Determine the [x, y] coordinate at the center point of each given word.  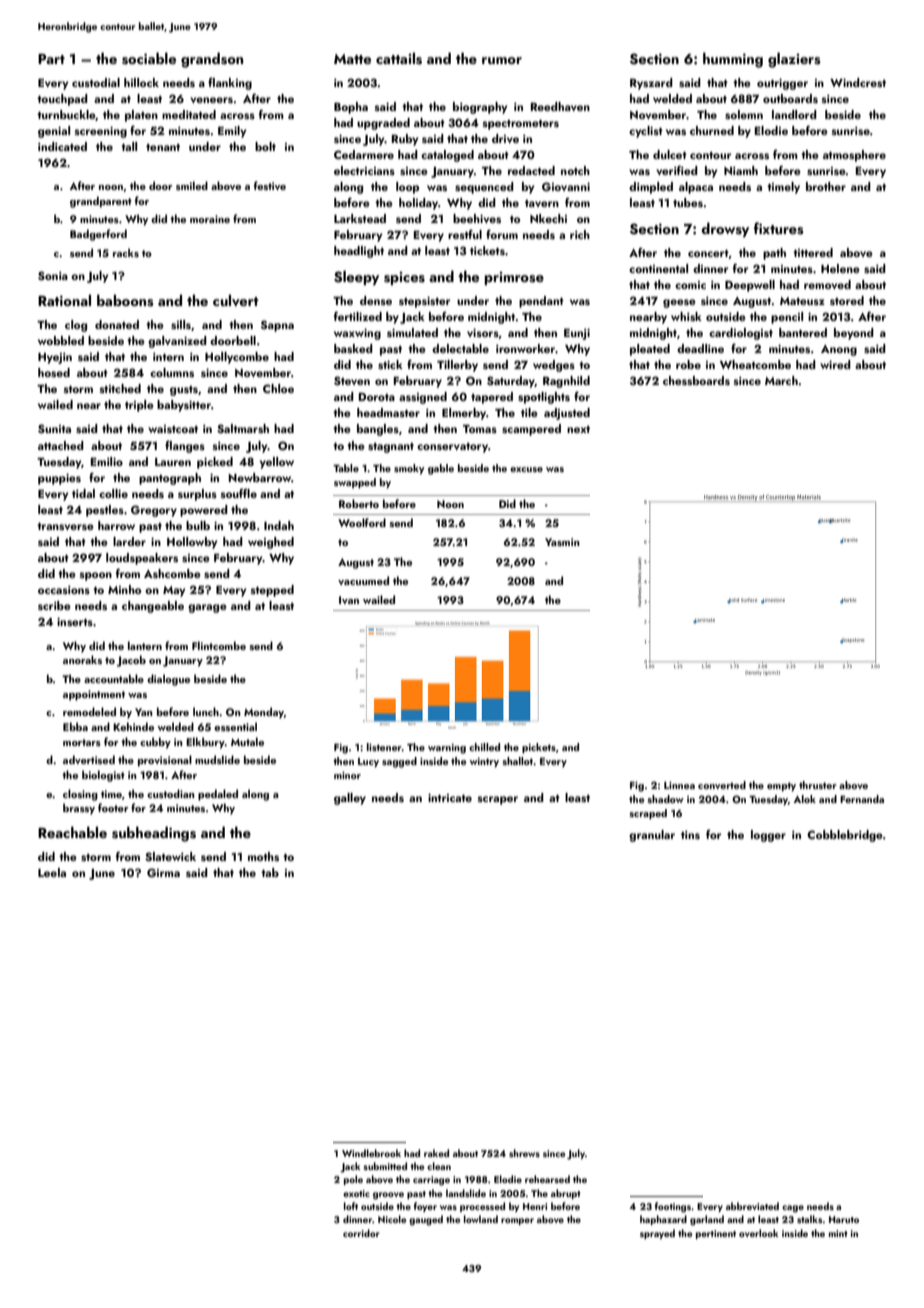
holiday [418, 204]
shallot [518, 761]
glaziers [794, 60]
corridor [361, 1233]
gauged [426, 1220]
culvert [236, 300]
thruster [818, 785]
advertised [89, 759]
